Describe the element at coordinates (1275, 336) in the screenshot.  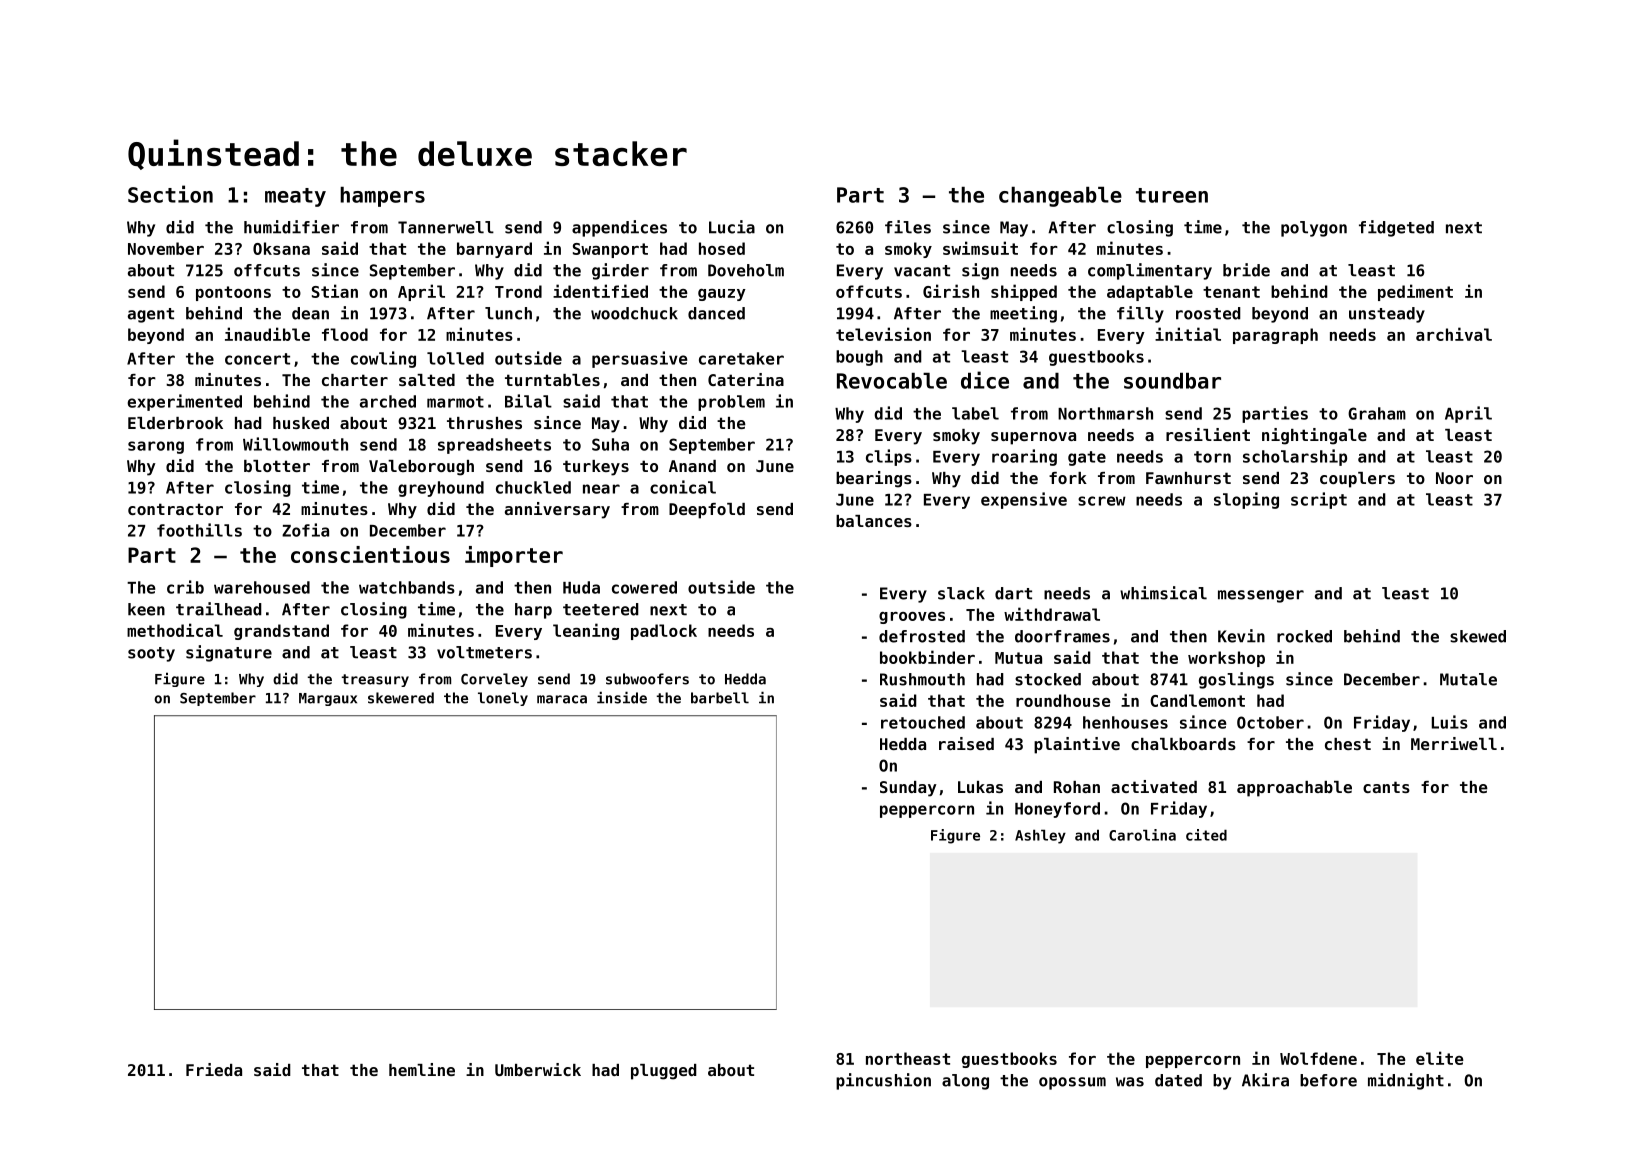
I see `paragraph` at that location.
